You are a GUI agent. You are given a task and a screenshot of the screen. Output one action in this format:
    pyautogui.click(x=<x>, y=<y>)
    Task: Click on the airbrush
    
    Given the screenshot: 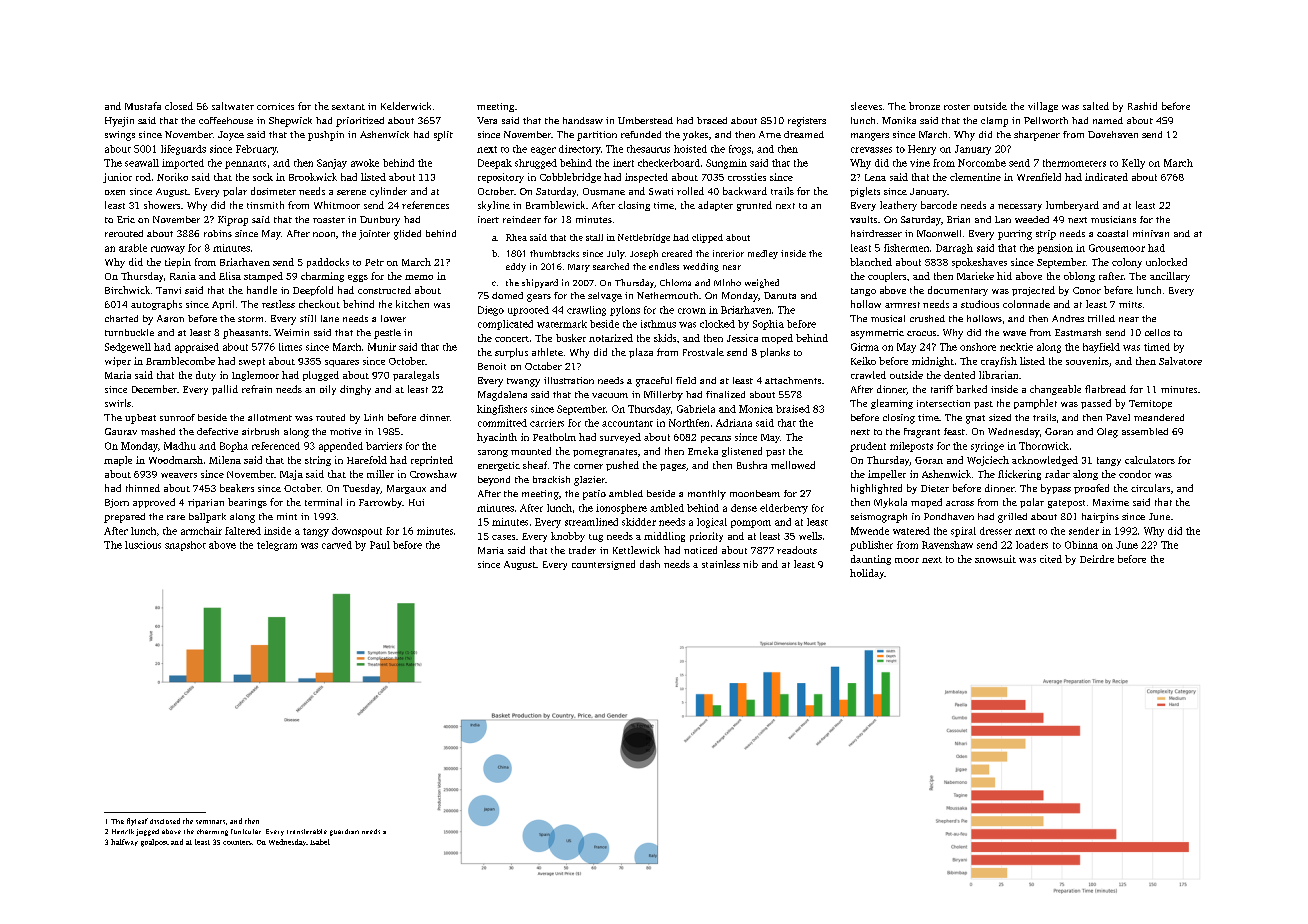 What is the action you would take?
    pyautogui.click(x=260, y=431)
